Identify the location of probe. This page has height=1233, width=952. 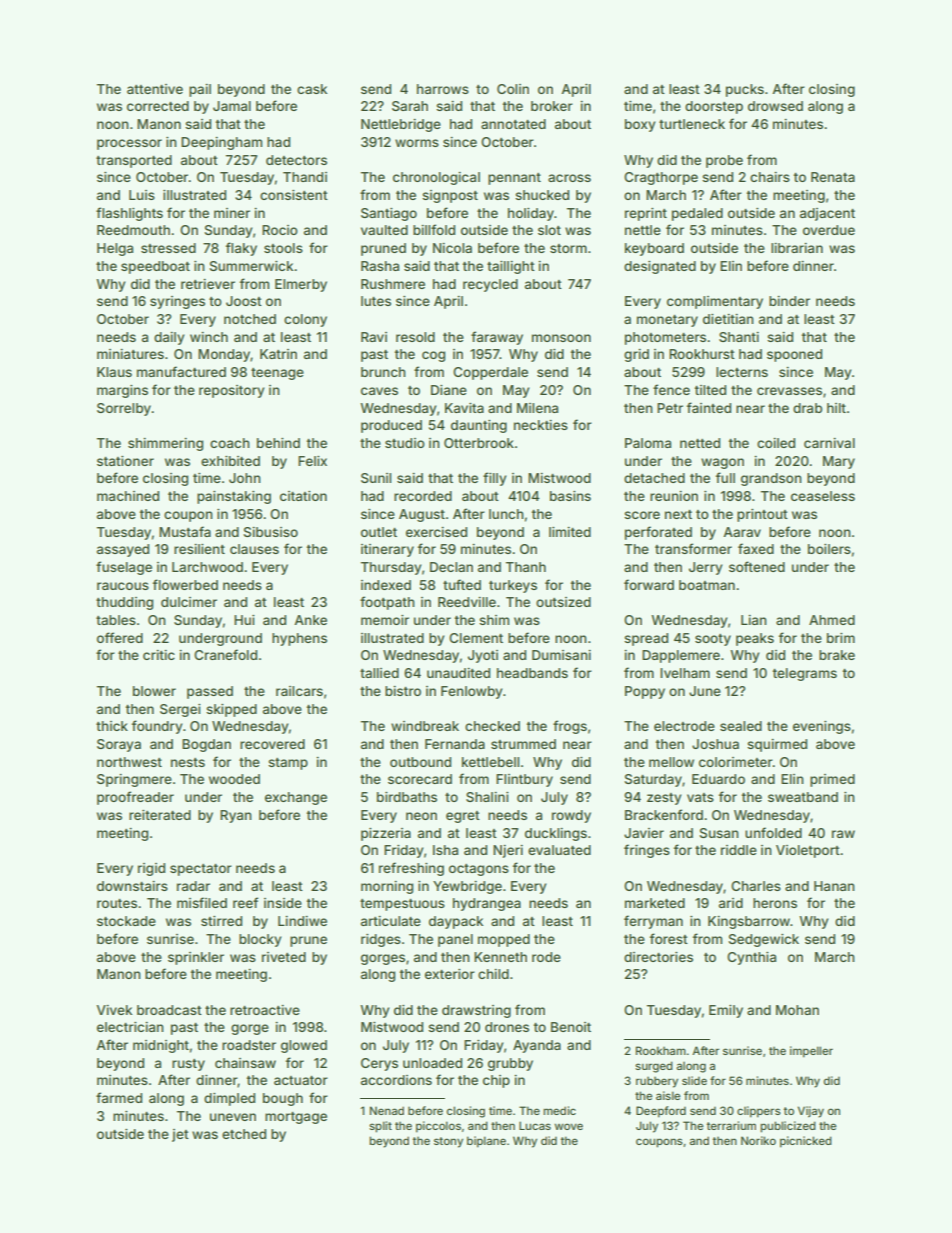
(724, 161).
